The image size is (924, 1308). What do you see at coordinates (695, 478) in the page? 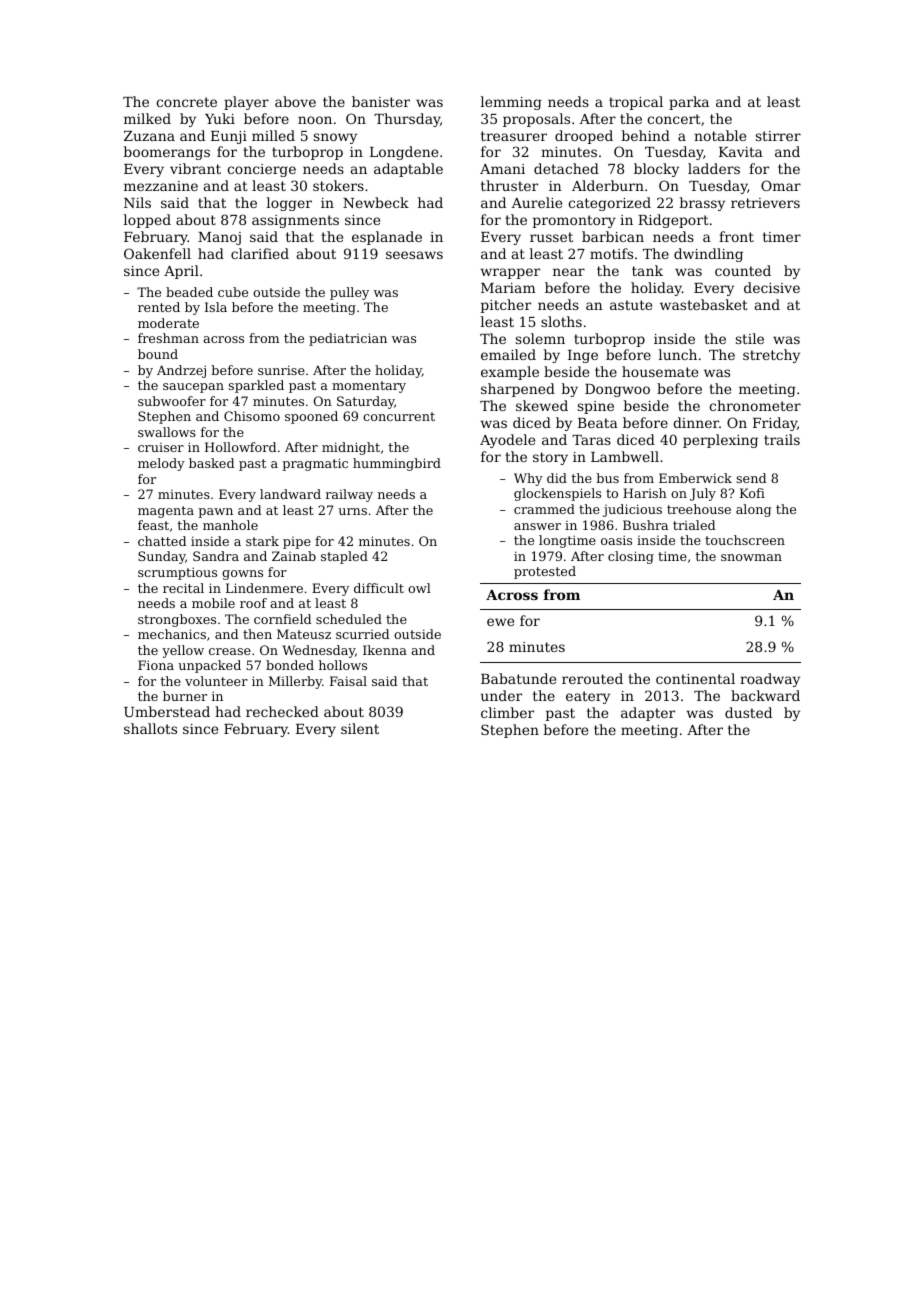
I see `Emberwick` at bounding box center [695, 478].
